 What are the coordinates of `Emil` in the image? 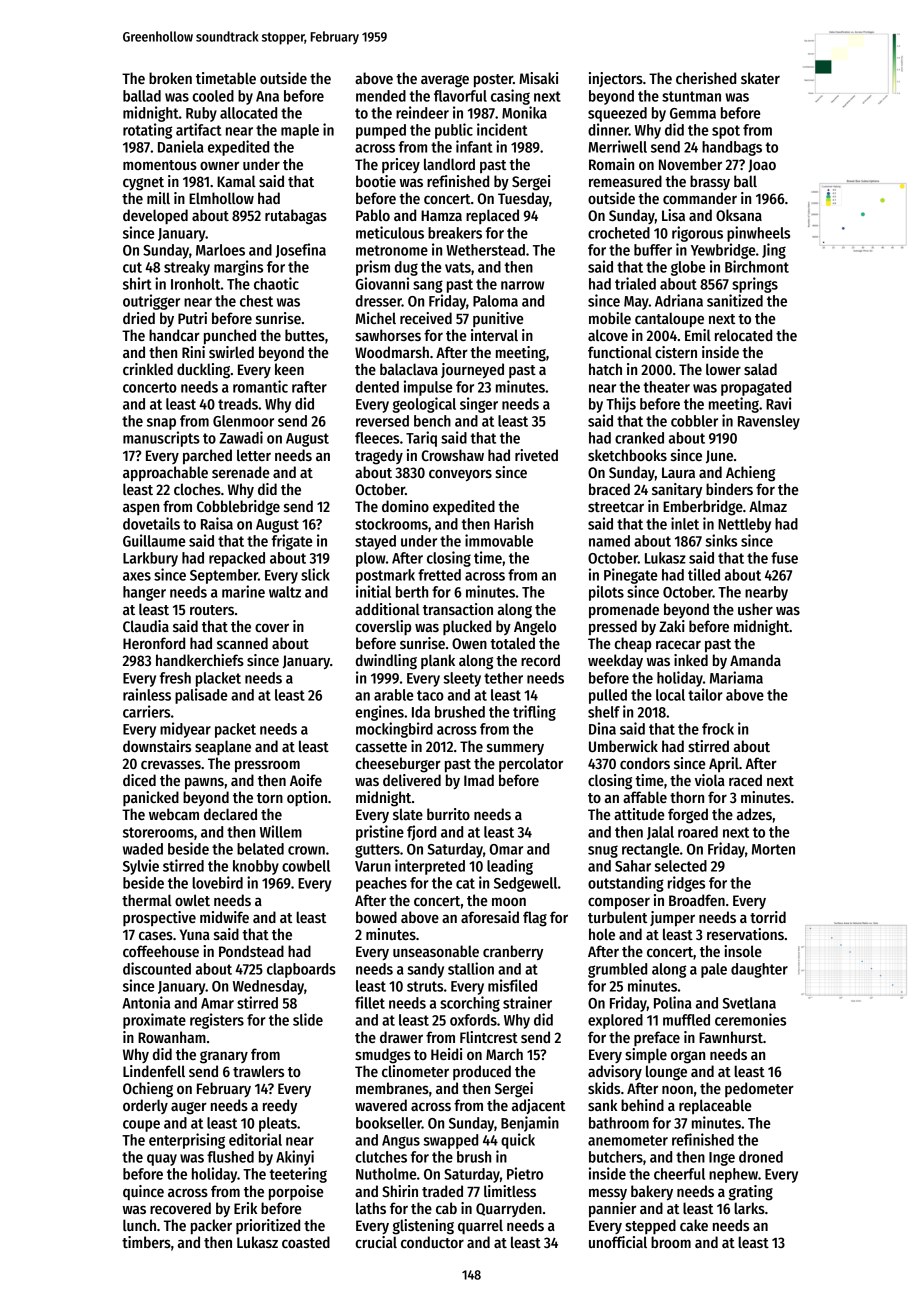 It's located at (698, 335).
